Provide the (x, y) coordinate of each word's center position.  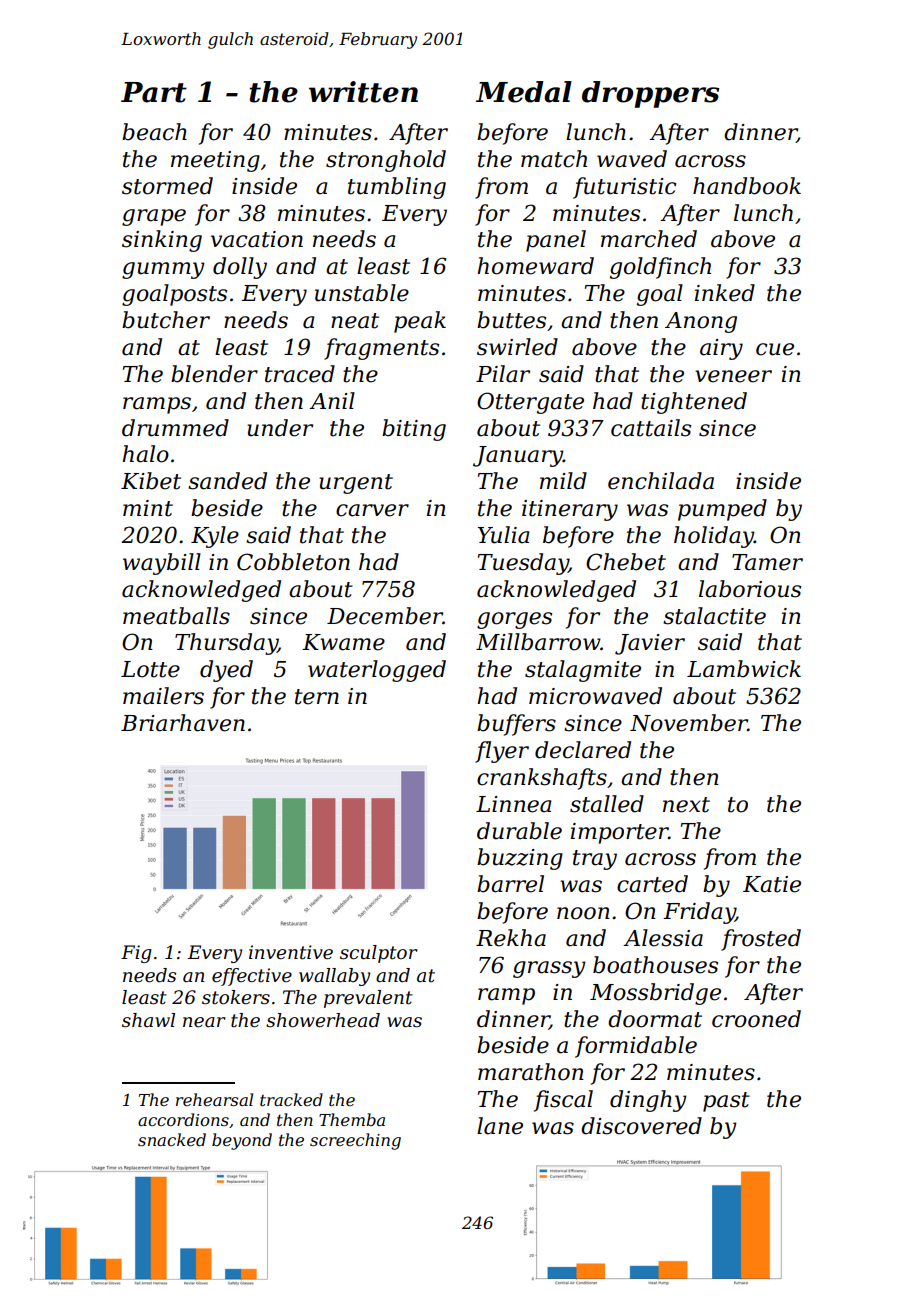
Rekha (511, 938)
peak (420, 322)
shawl (148, 1020)
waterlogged (377, 671)
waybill (162, 564)
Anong (701, 322)
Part (154, 92)
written (363, 92)
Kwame (343, 642)
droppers (650, 94)
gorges (514, 620)
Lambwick (744, 669)
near (204, 1022)
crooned (756, 1019)
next (686, 805)
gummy (163, 270)
